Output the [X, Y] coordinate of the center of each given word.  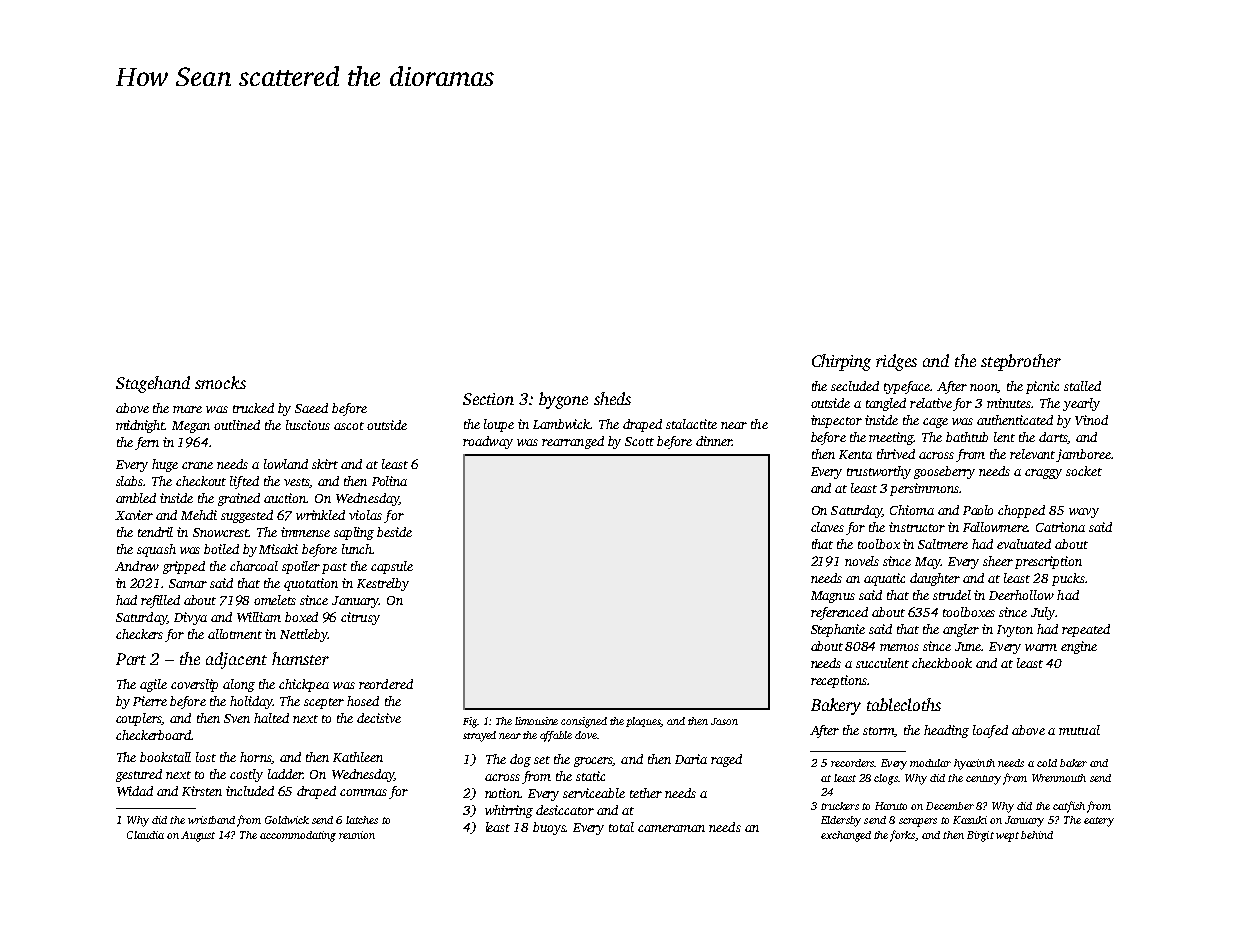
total [621, 827]
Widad [135, 791]
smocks [220, 382]
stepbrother [1021, 362]
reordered [386, 684]
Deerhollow [1021, 595]
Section [488, 399]
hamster [300, 658]
